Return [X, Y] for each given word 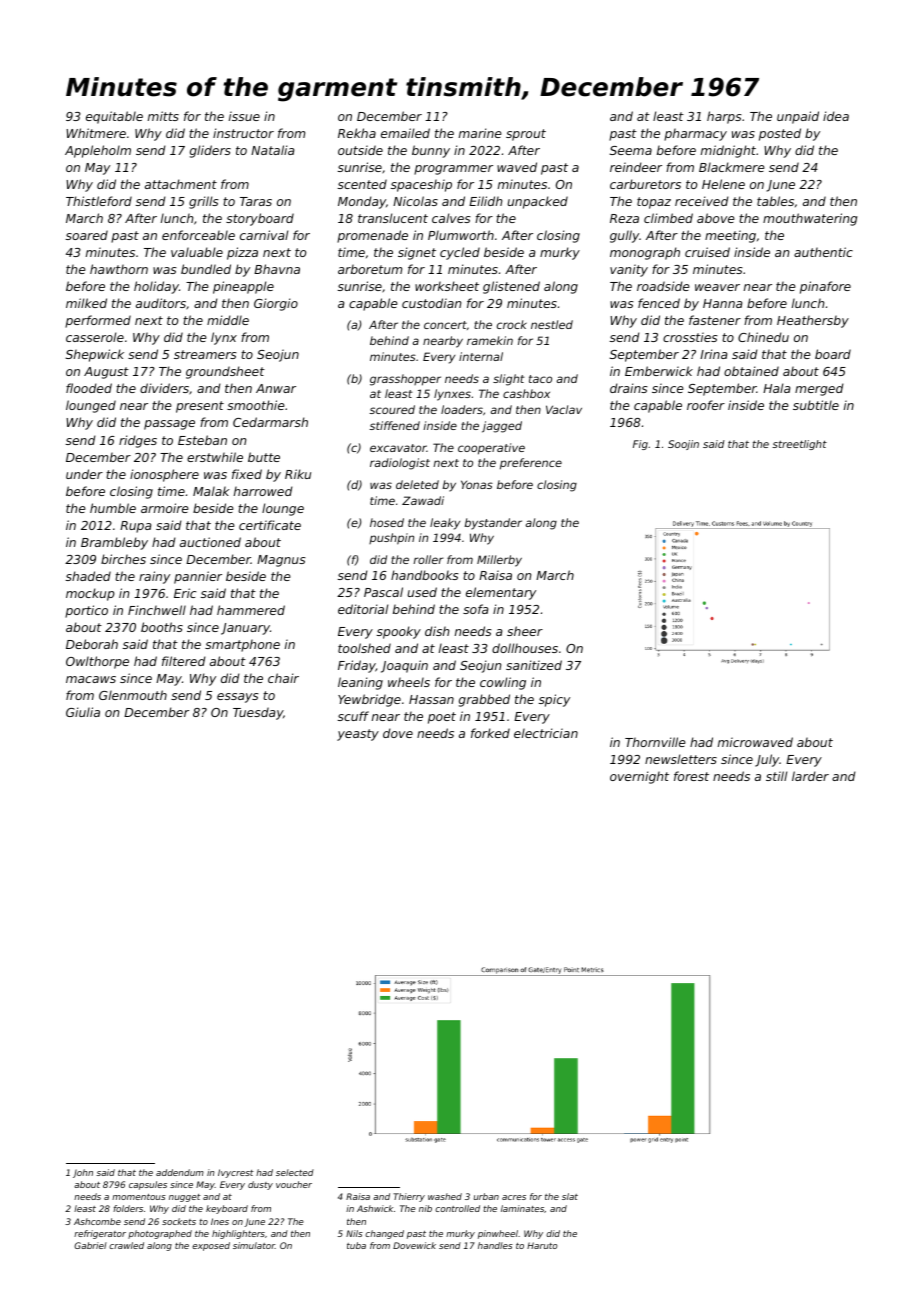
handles [495, 1245]
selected [295, 1172]
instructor [243, 133]
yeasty [358, 735]
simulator [254, 1245]
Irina [713, 354]
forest [691, 776]
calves [451, 218]
